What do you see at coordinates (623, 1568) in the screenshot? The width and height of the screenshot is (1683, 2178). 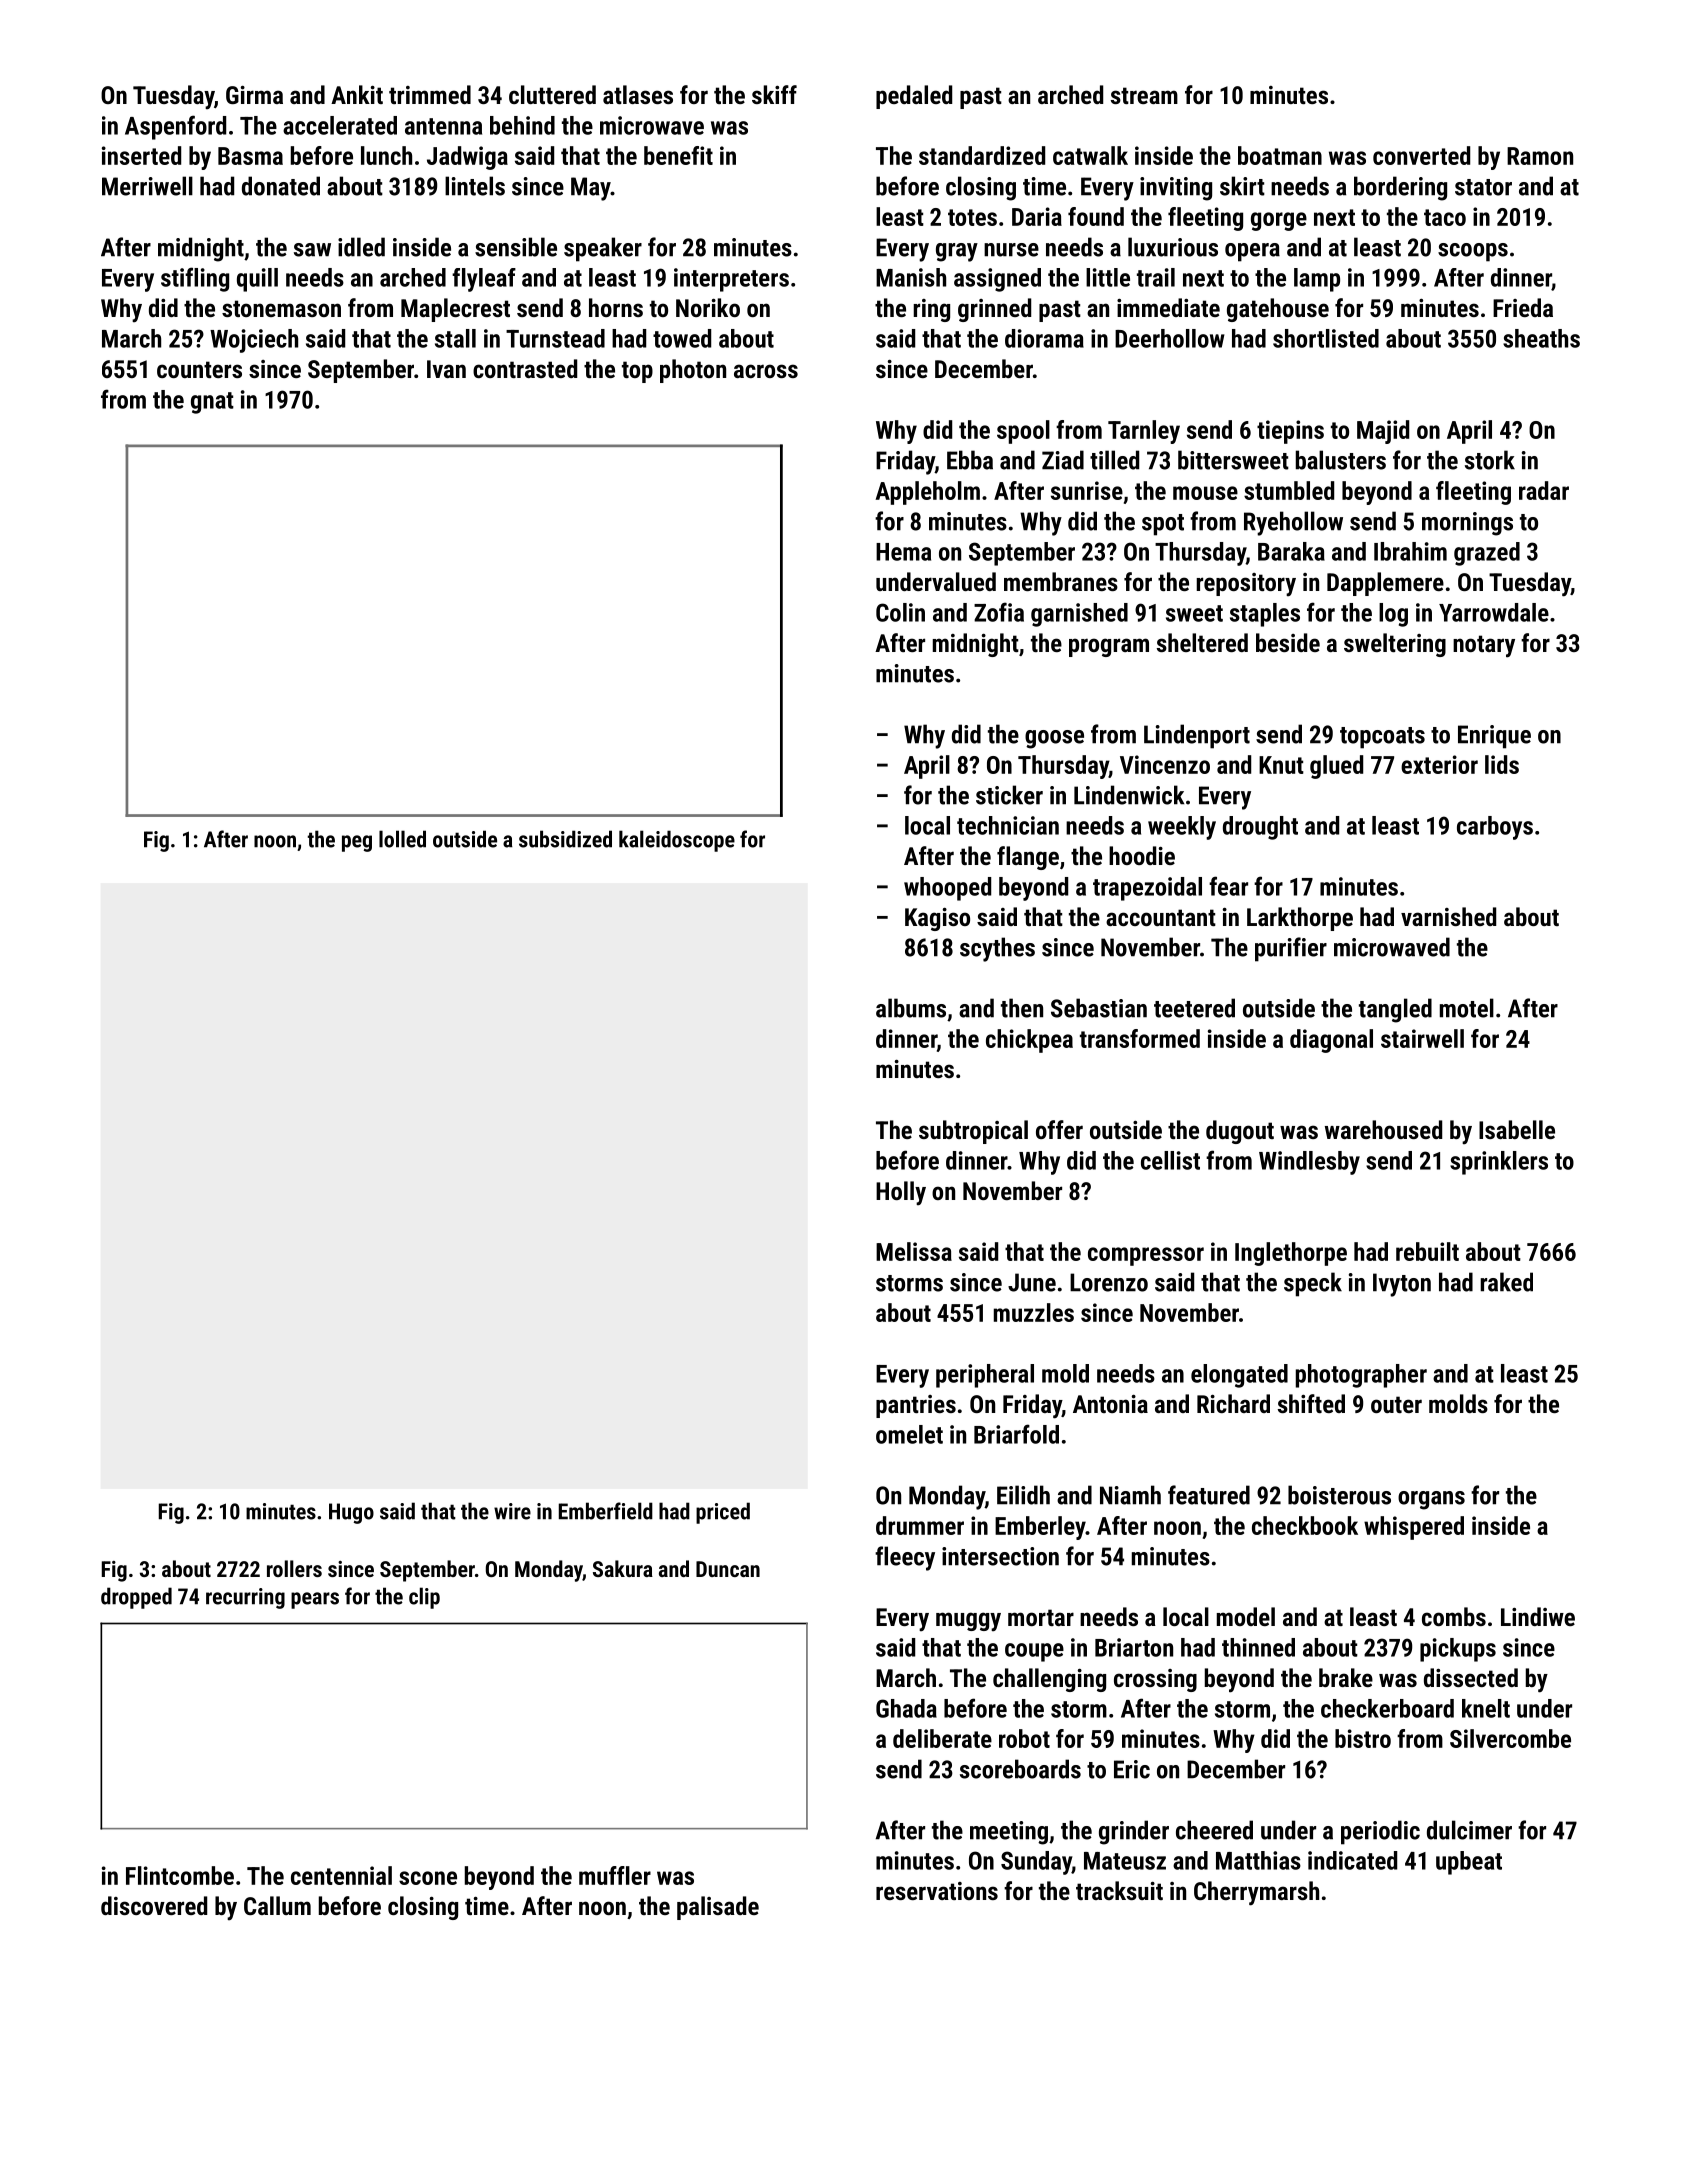 I see `Sakura` at bounding box center [623, 1568].
